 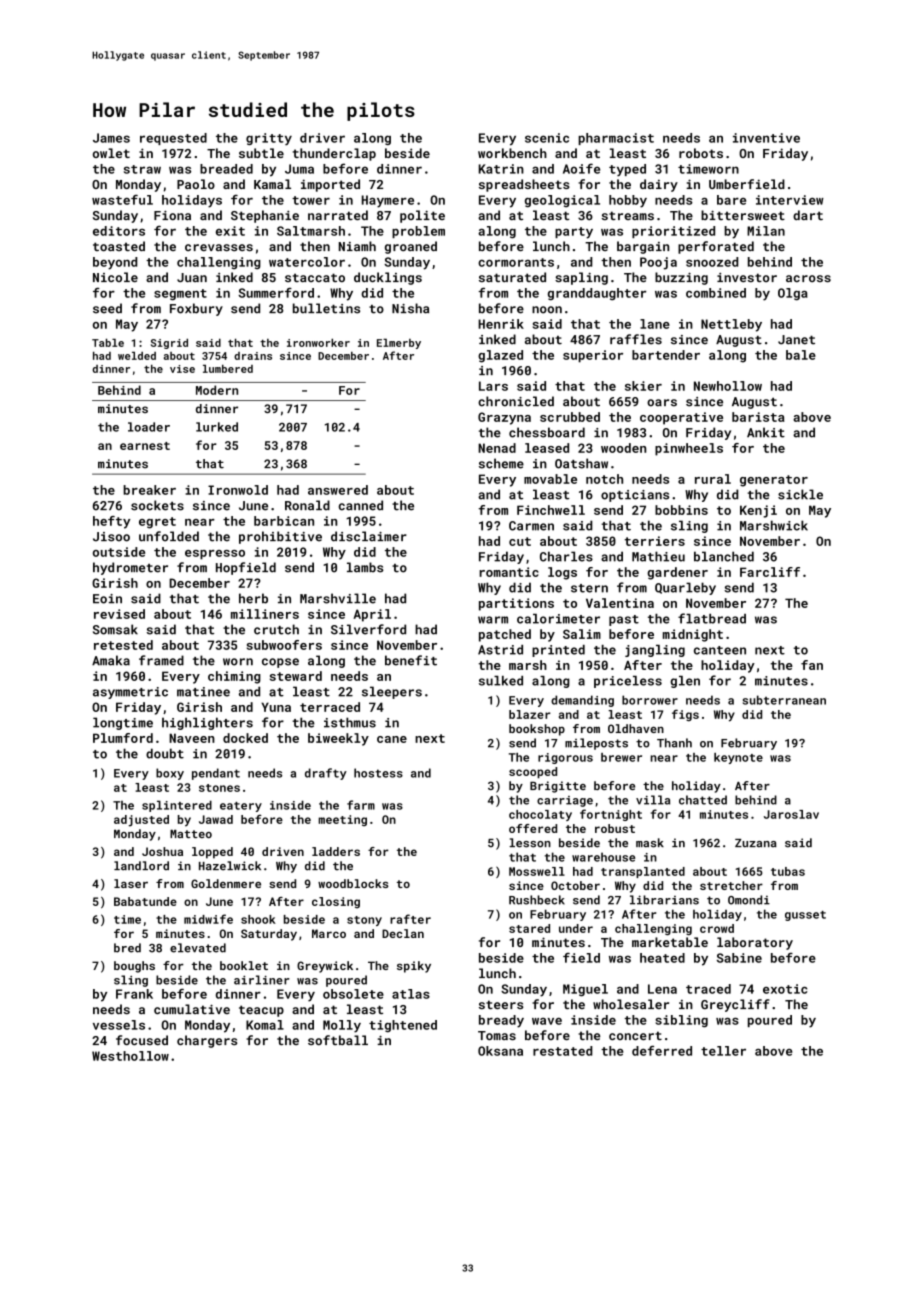 What do you see at coordinates (501, 681) in the document?
I see `sulked` at bounding box center [501, 681].
